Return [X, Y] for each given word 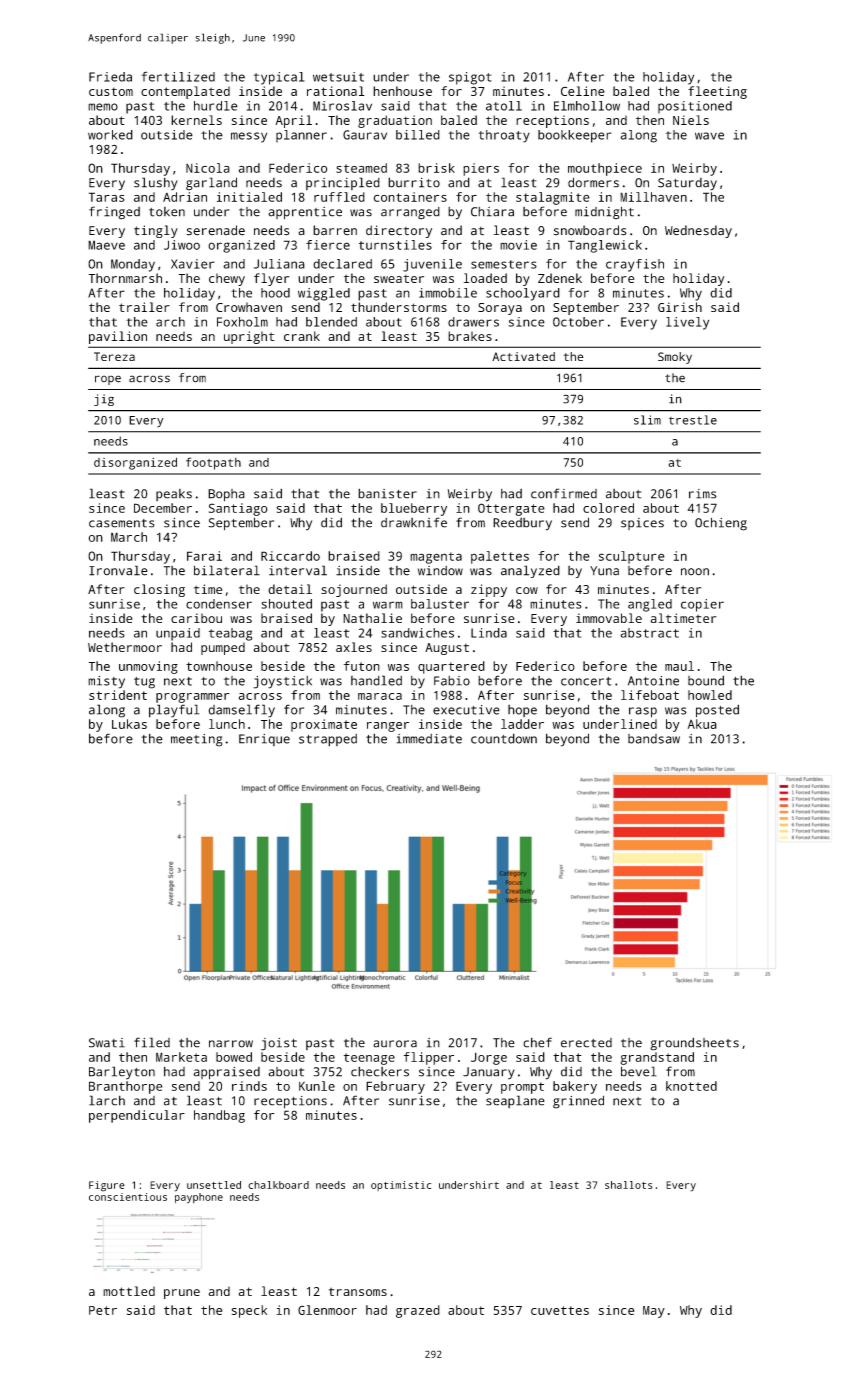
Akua [702, 724]
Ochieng [721, 524]
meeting [196, 740]
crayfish [635, 265]
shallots [629, 1185]
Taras [107, 197]
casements [122, 523]
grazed [418, 1311]
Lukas [129, 724]
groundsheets [694, 1044]
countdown [504, 738]
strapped [328, 740]
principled [343, 183]
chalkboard [278, 1185]
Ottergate [511, 509]
